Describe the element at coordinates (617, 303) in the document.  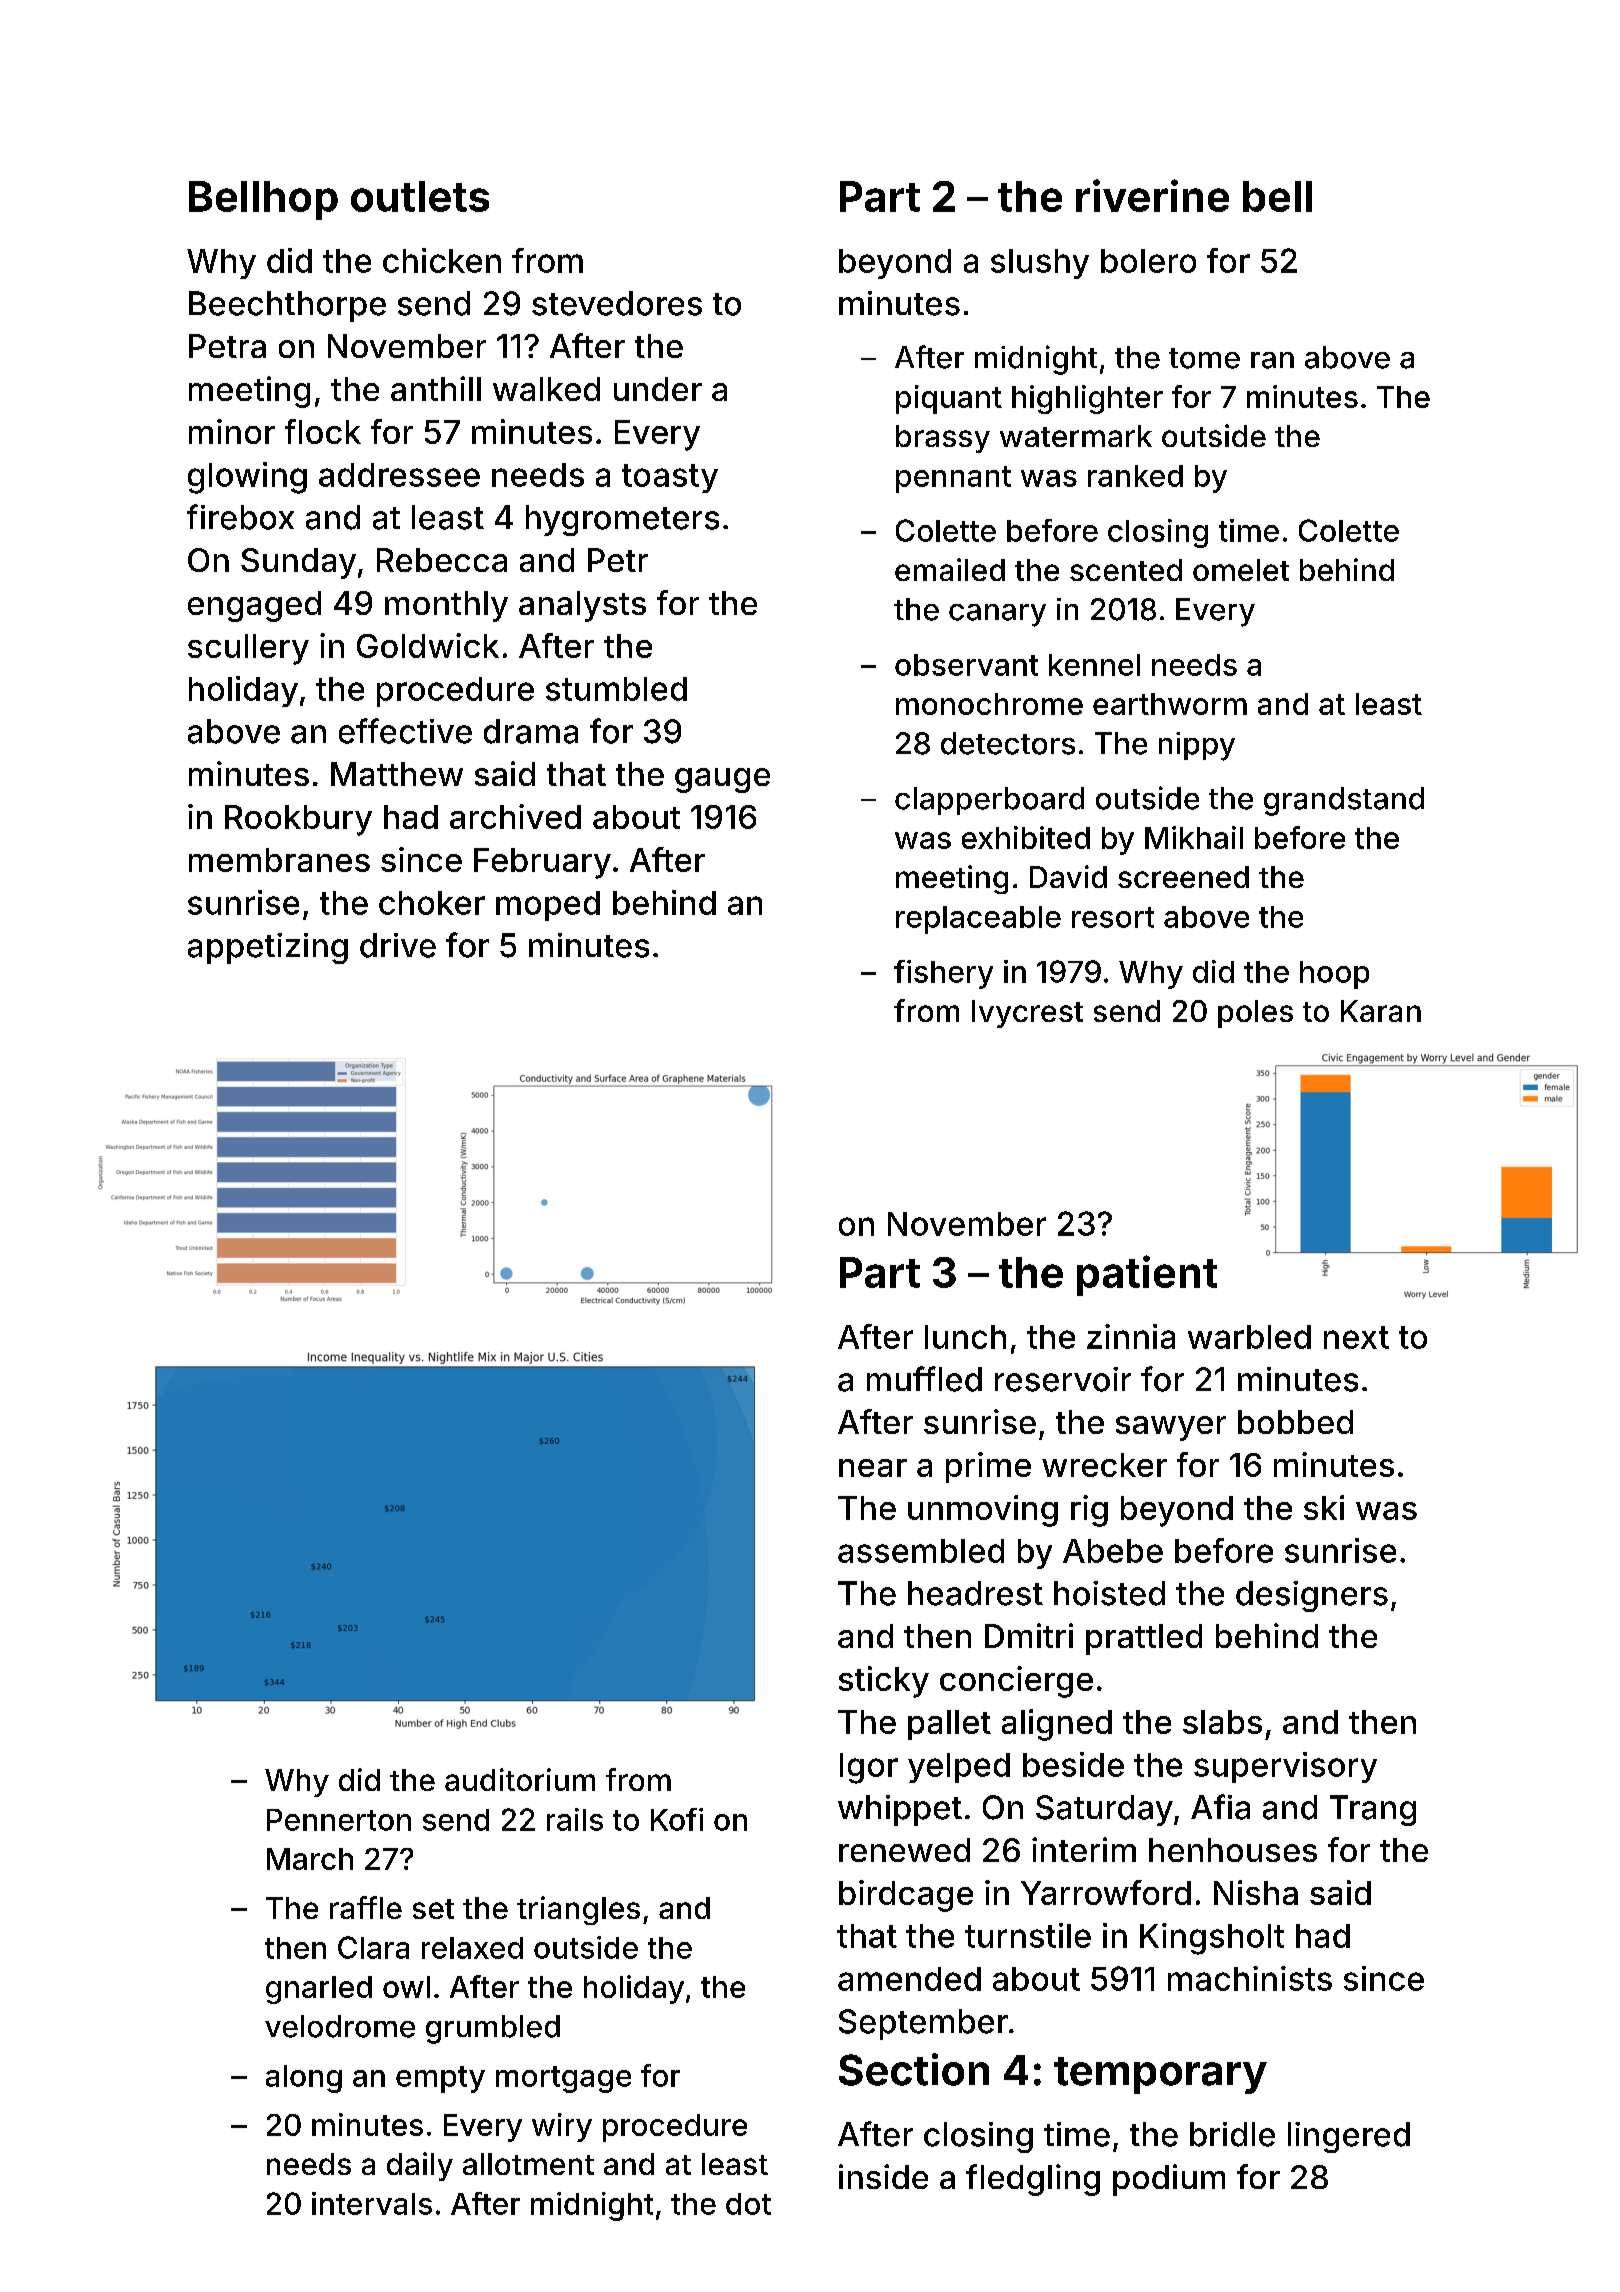
I see `stevedores` at that location.
